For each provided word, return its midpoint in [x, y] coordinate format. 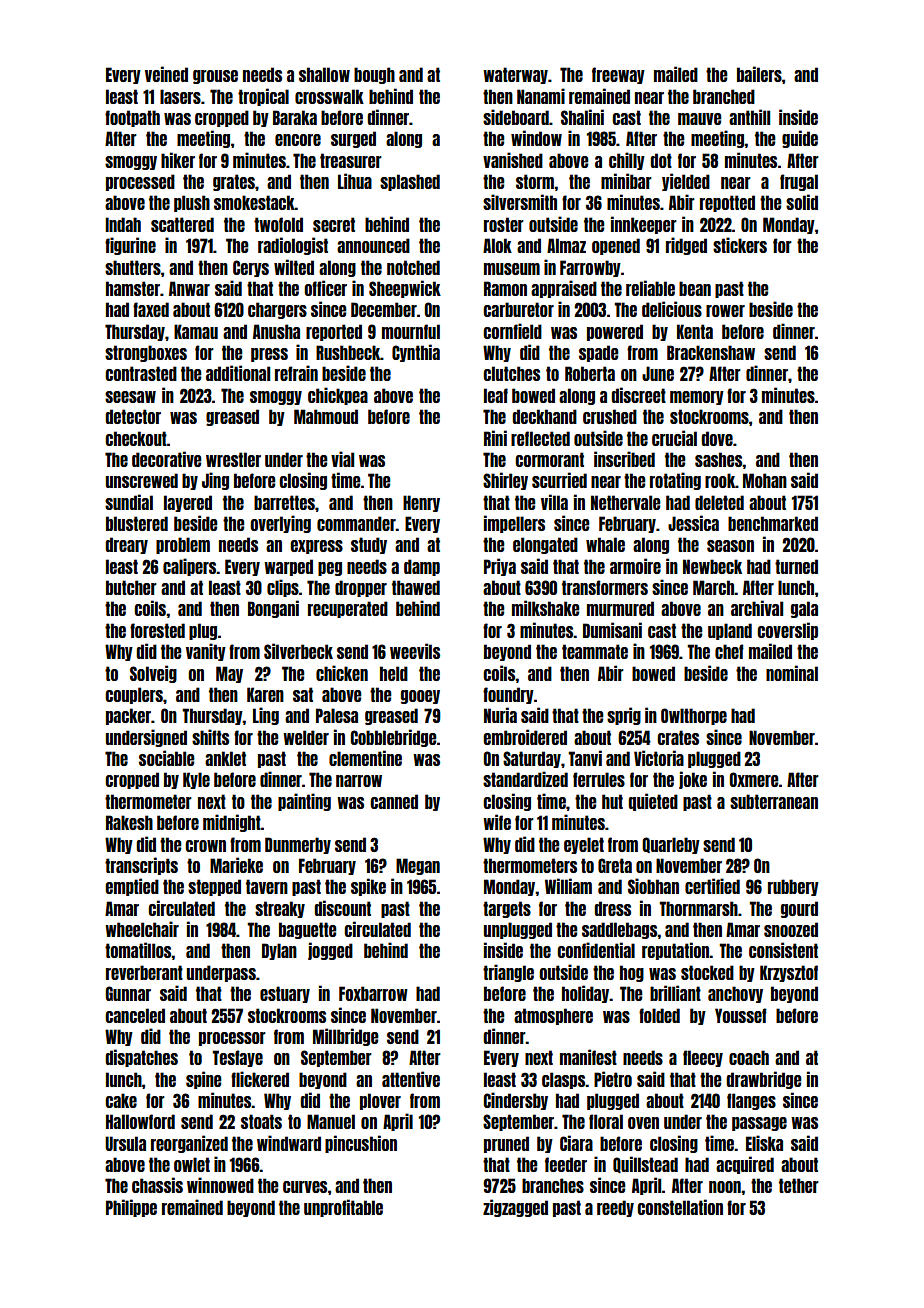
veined [166, 74]
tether [799, 1185]
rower [725, 311]
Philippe [131, 1208]
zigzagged [515, 1208]
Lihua [355, 181]
